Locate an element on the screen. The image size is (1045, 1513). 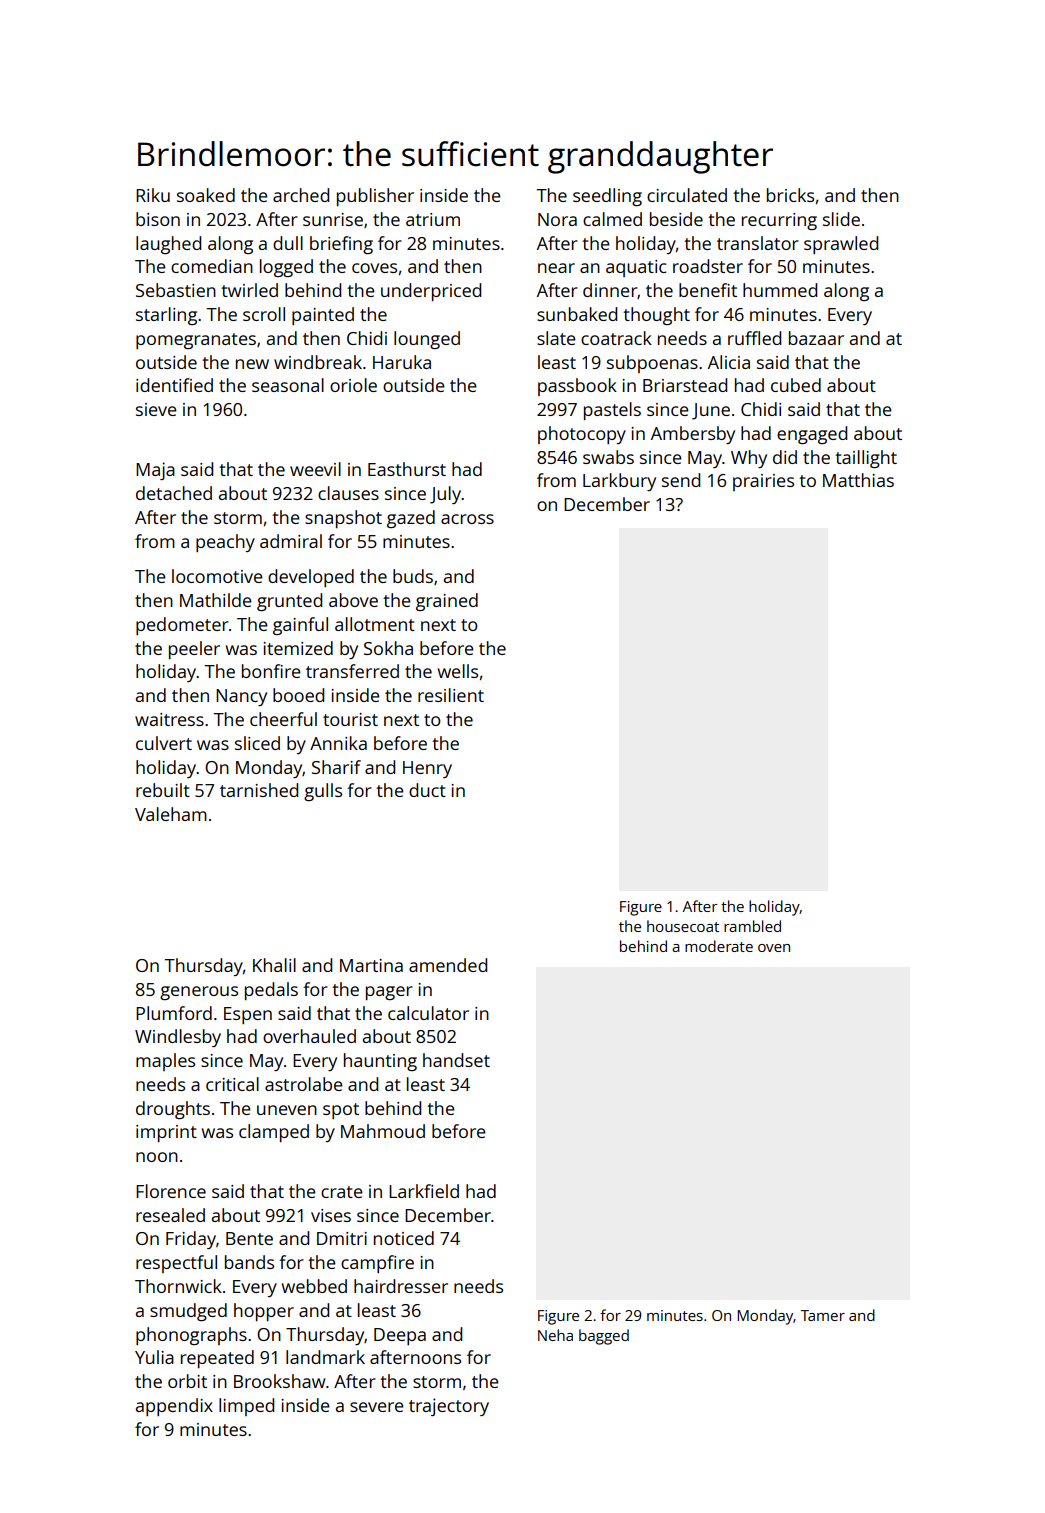
Annika is located at coordinates (338, 743).
